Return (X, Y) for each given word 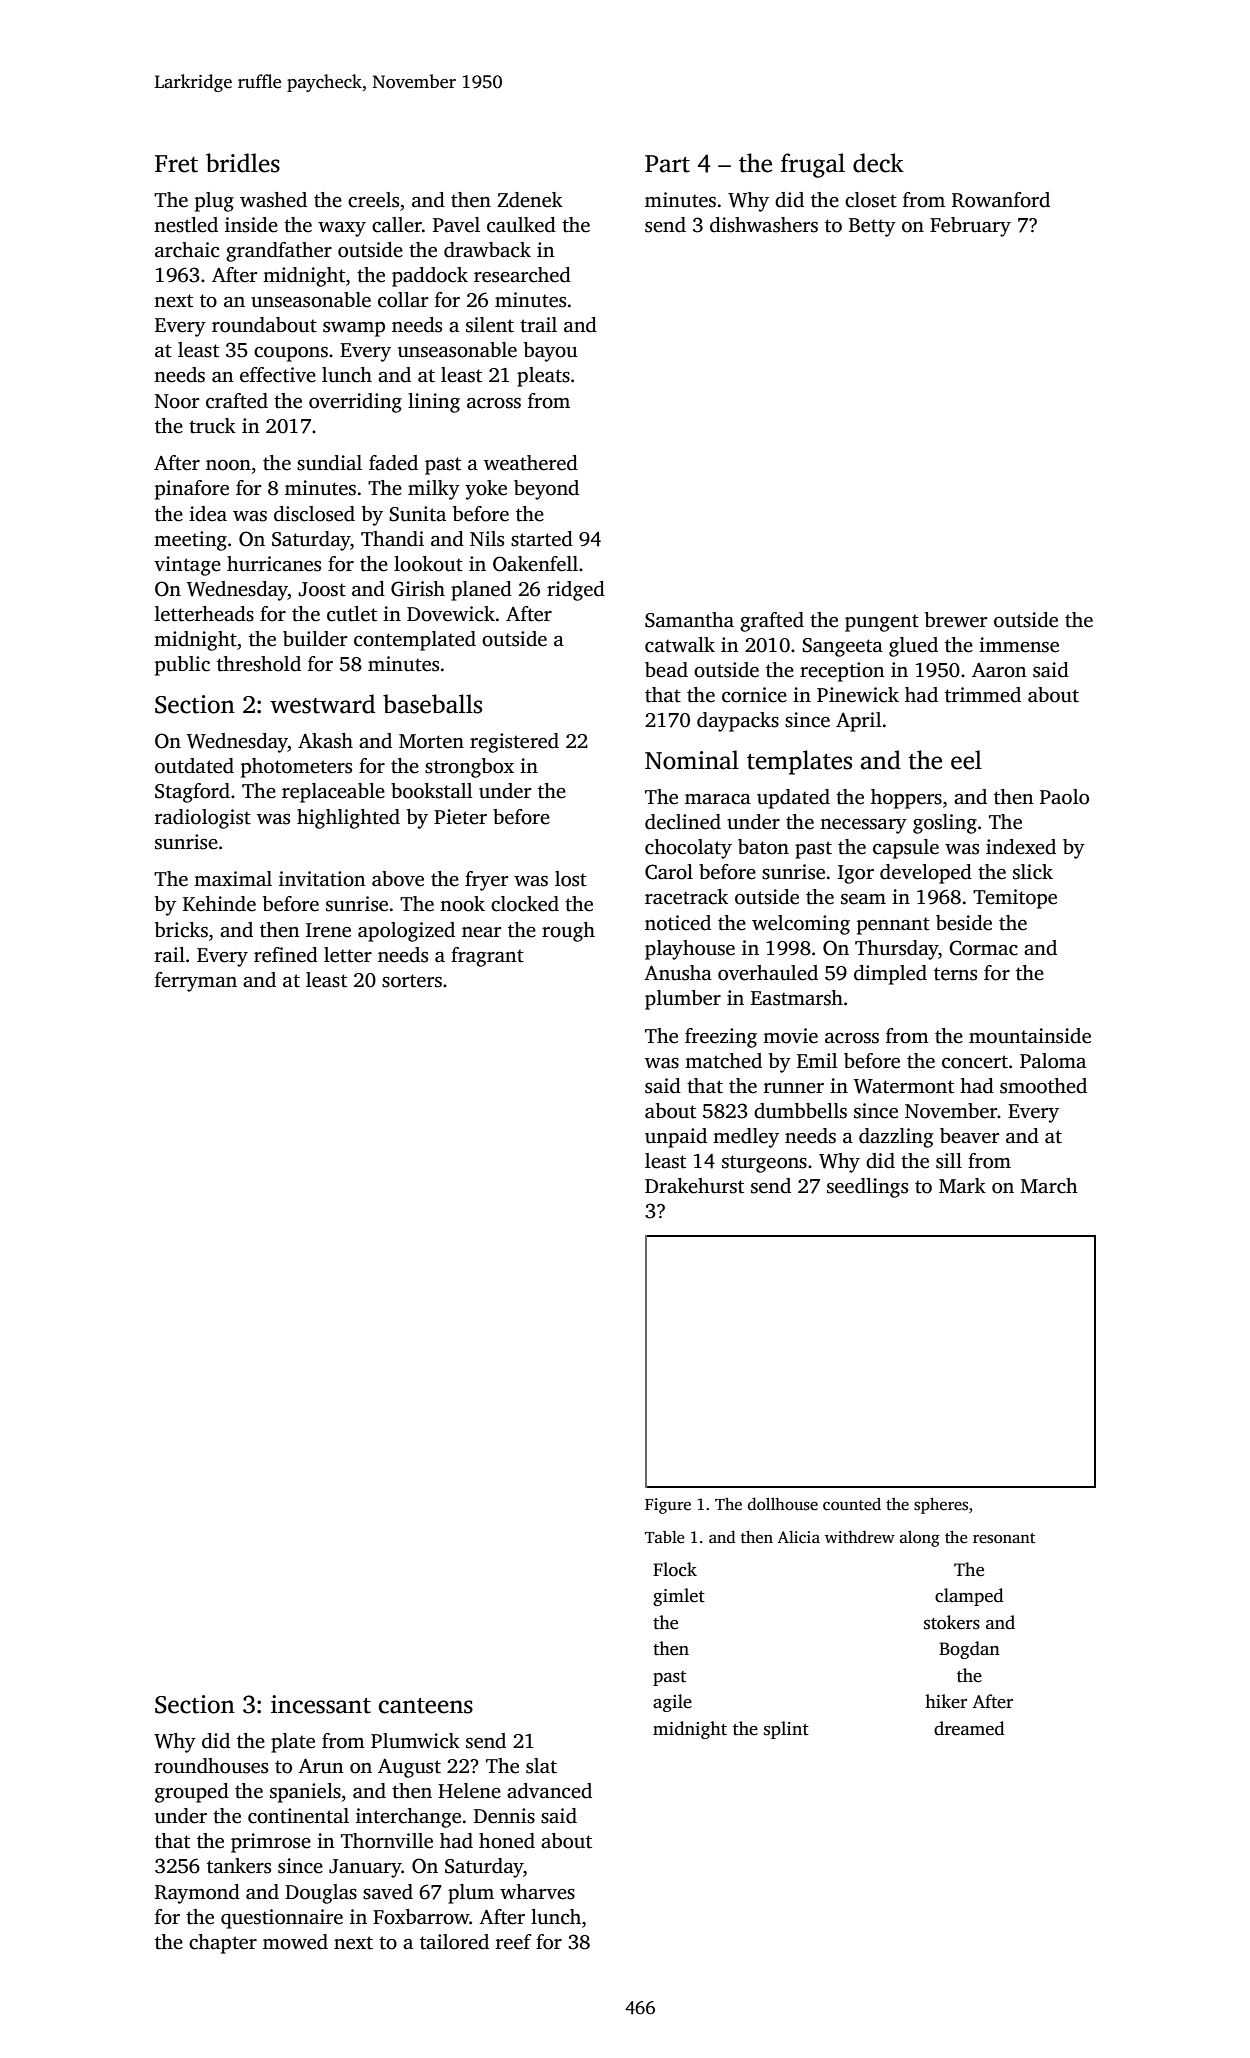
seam (863, 899)
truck (212, 426)
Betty (872, 227)
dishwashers (764, 225)
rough (568, 932)
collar (403, 300)
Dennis (504, 1816)
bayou (550, 352)
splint (786, 1730)
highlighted (348, 819)
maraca (718, 799)
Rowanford (1001, 200)
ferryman (196, 982)
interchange (408, 1818)
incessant (321, 1704)
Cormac (983, 948)
